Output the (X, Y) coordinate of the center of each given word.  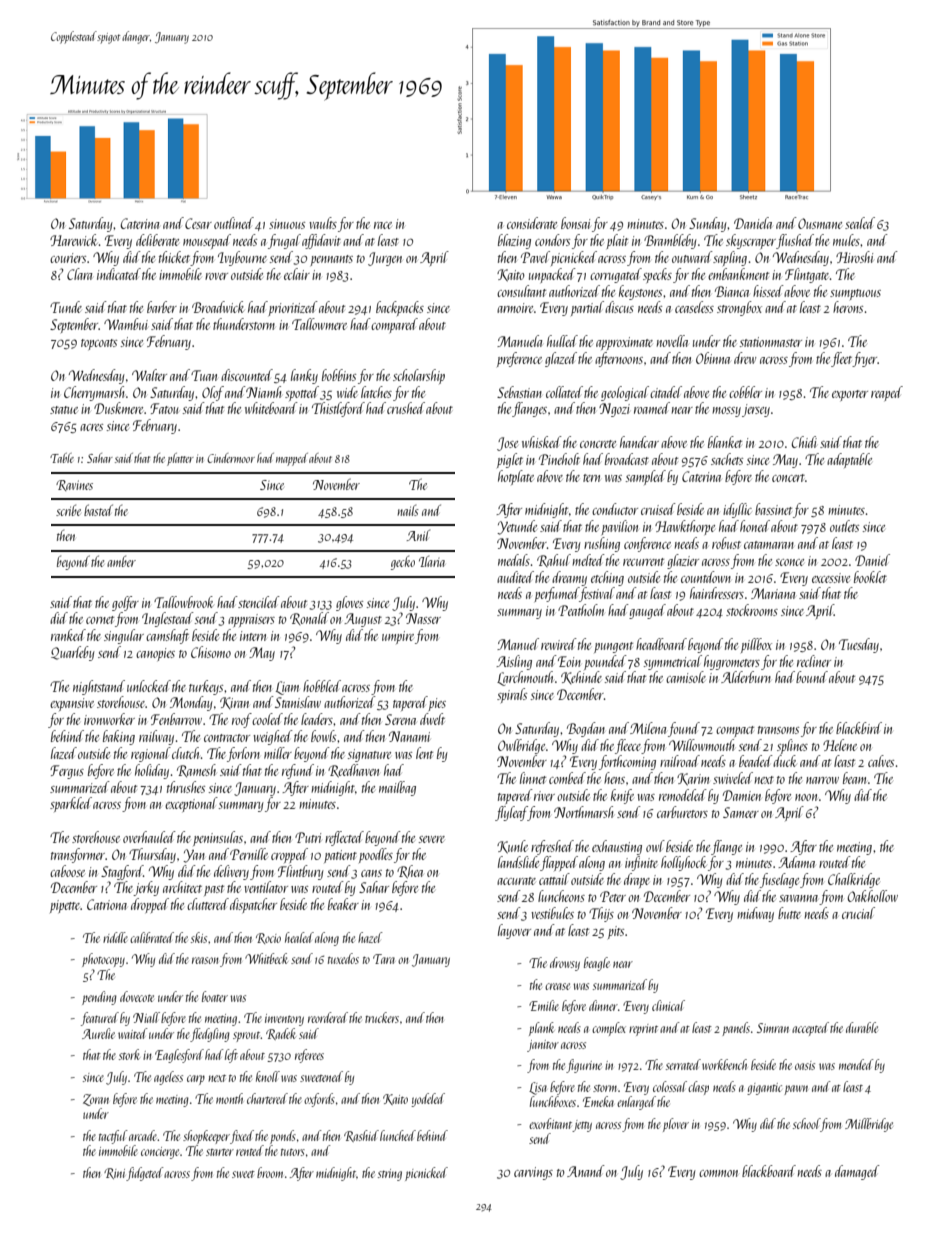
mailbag (397, 788)
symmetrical (672, 662)
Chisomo (211, 652)
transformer (78, 855)
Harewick (74, 240)
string (390, 1175)
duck (785, 761)
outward (692, 257)
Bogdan (586, 729)
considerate (532, 223)
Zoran (96, 1100)
